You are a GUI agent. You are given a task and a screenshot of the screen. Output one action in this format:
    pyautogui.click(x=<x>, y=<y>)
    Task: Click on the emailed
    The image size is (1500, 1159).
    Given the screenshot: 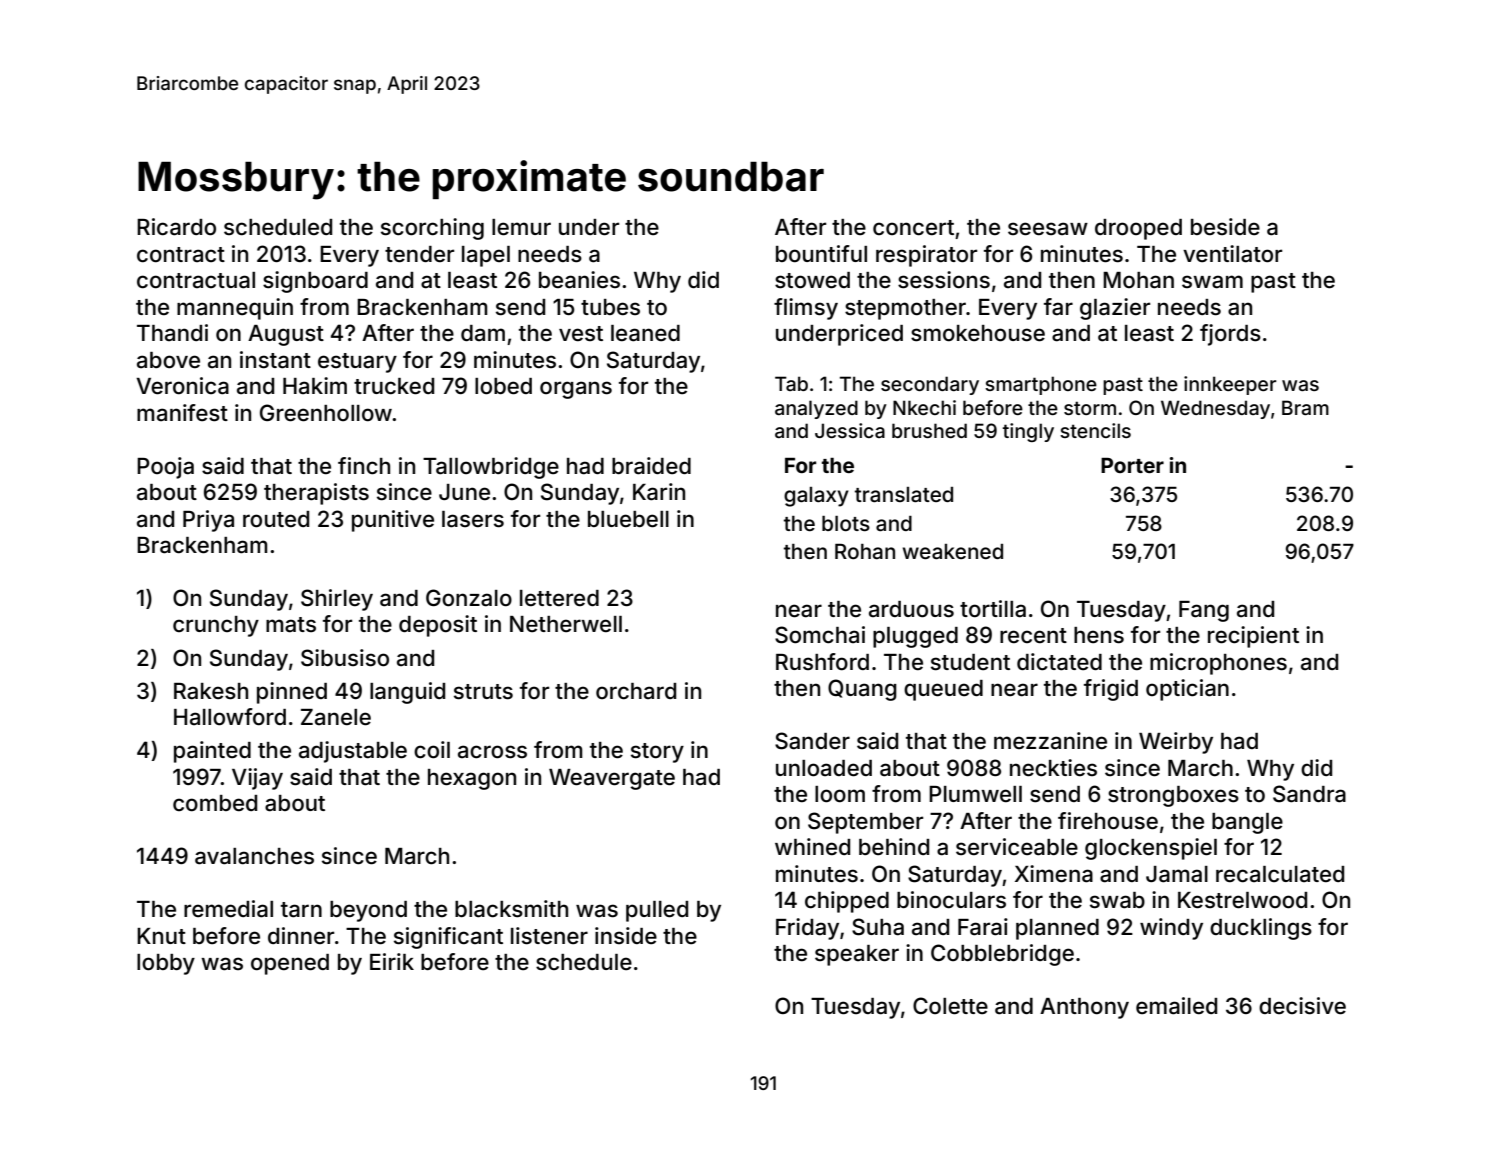 What is the action you would take?
    pyautogui.click(x=1176, y=1006)
